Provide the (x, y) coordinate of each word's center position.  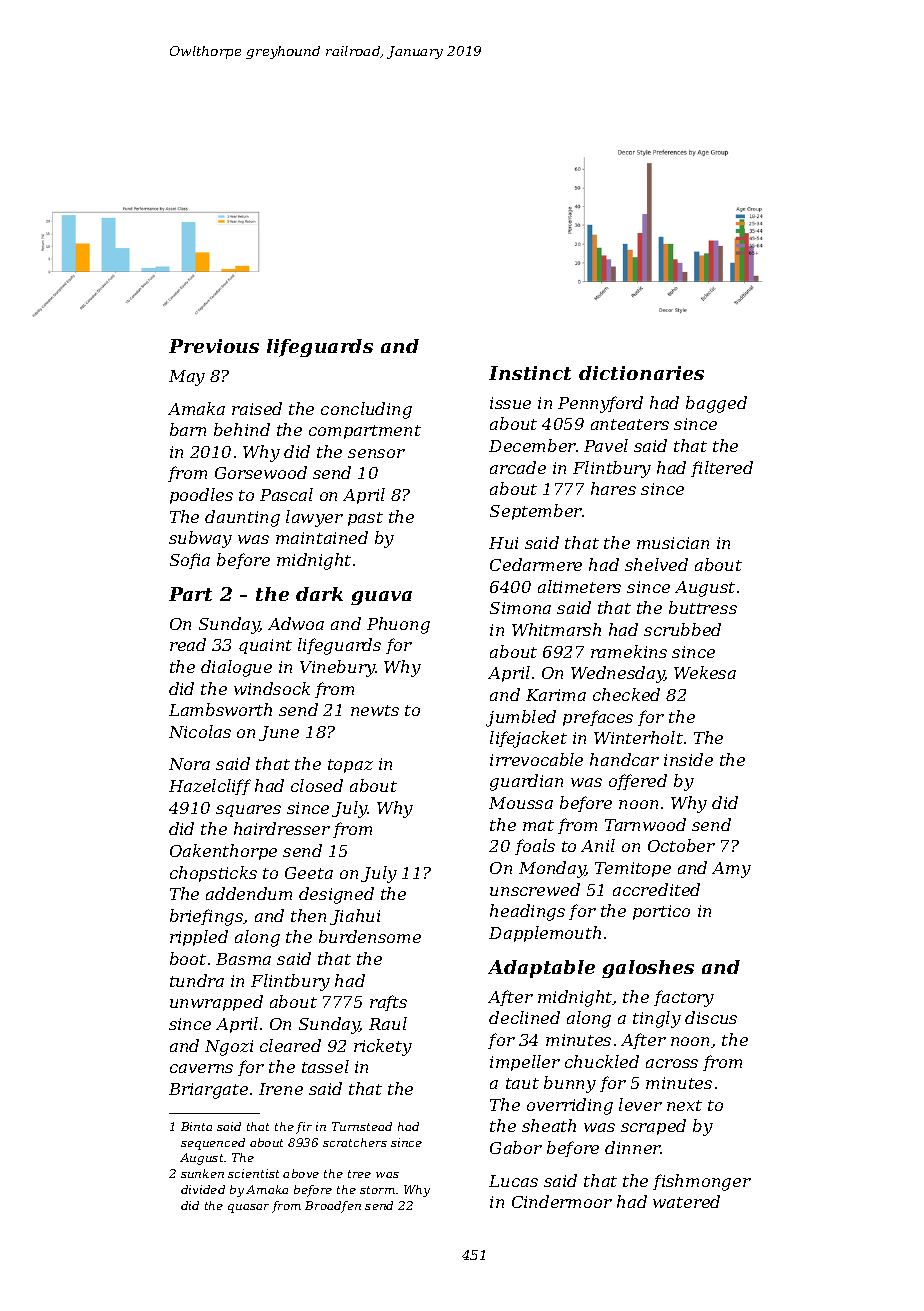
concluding (366, 410)
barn (188, 429)
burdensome (370, 936)
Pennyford (600, 404)
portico (661, 912)
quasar (248, 1208)
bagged (716, 404)
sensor (376, 453)
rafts (388, 1003)
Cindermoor (562, 1201)
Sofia (190, 561)
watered (686, 1201)
